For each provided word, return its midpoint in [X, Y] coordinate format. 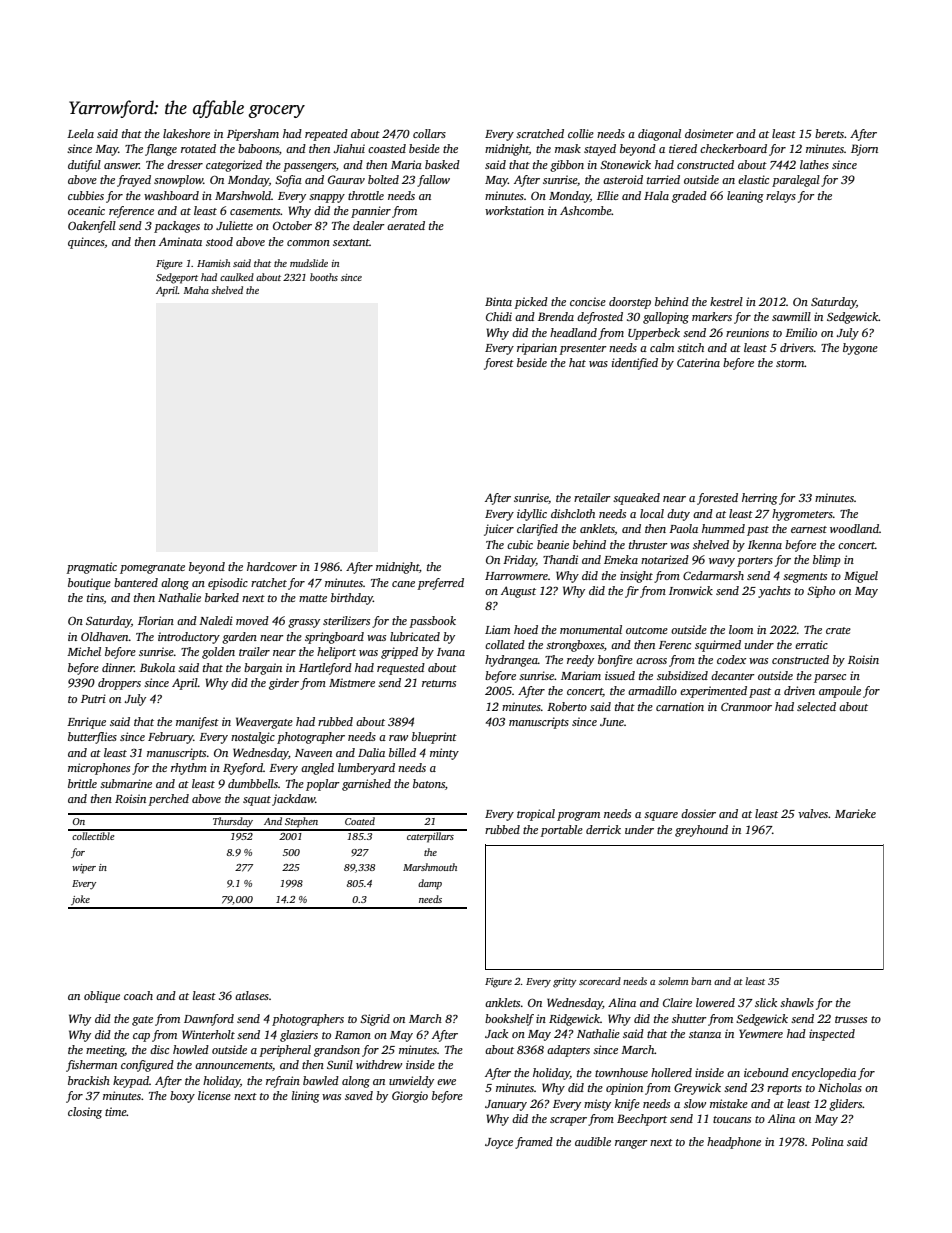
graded [689, 197]
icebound [766, 1072]
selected [816, 706]
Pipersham [253, 135]
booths [324, 277]
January [506, 1105]
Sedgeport [177, 278]
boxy [182, 1097]
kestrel [726, 301]
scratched [540, 133]
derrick [603, 829]
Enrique [86, 723]
